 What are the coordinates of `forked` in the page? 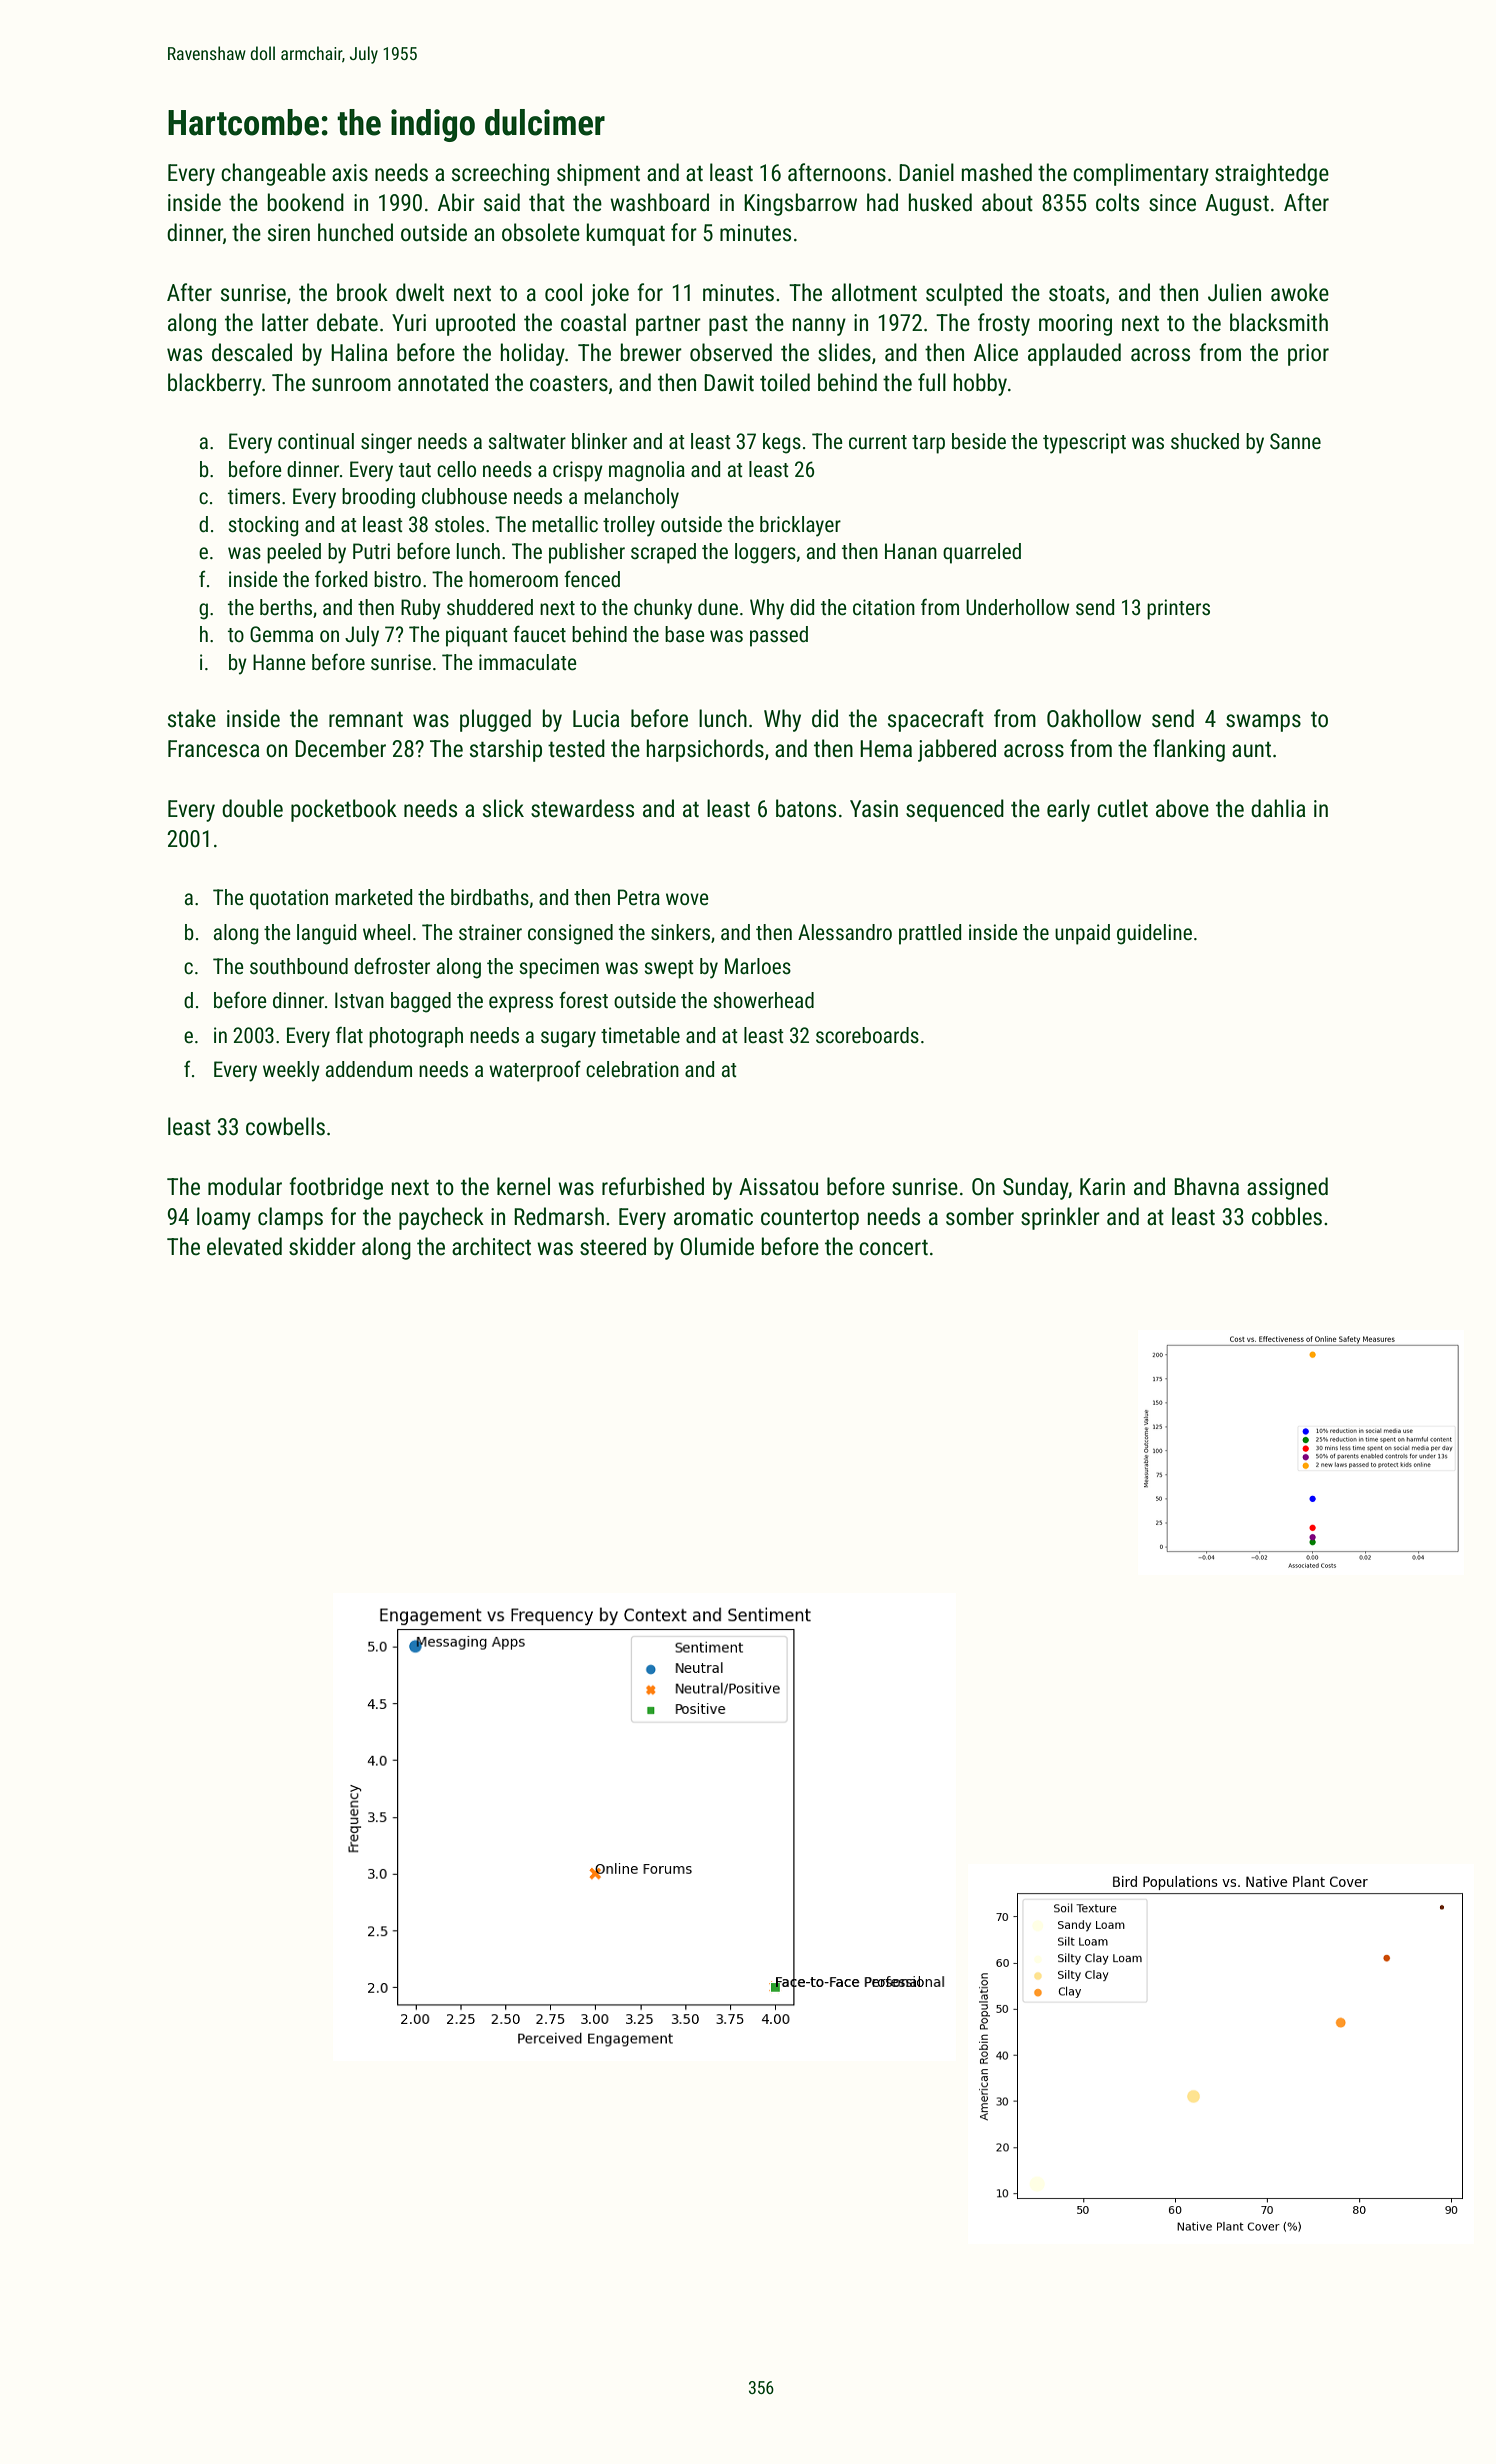 It's located at (341, 579).
